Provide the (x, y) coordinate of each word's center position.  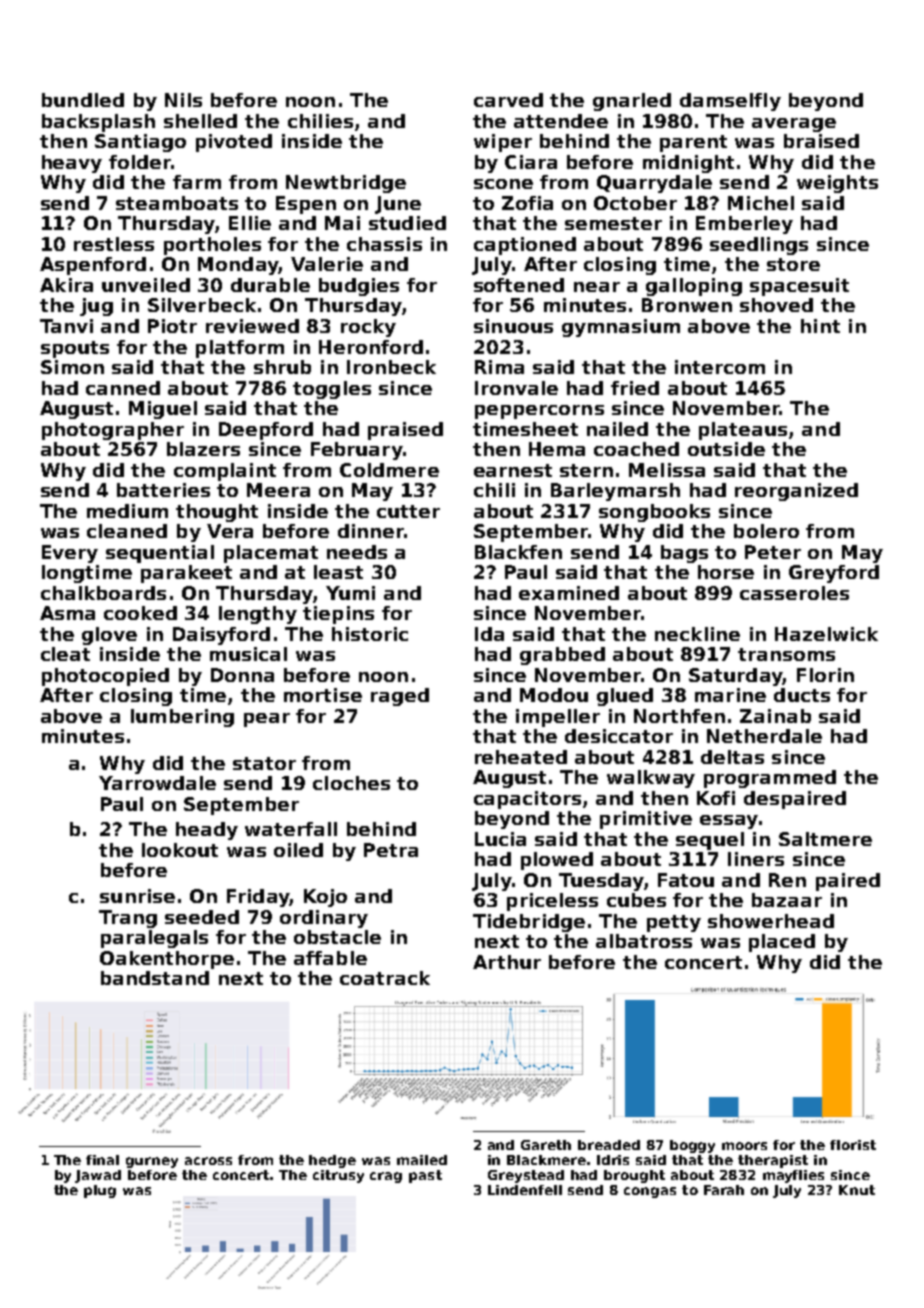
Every (70, 554)
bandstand (155, 978)
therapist (773, 1161)
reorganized (796, 492)
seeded (202, 917)
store (793, 264)
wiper (503, 143)
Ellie (250, 223)
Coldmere (389, 470)
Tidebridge (529, 923)
